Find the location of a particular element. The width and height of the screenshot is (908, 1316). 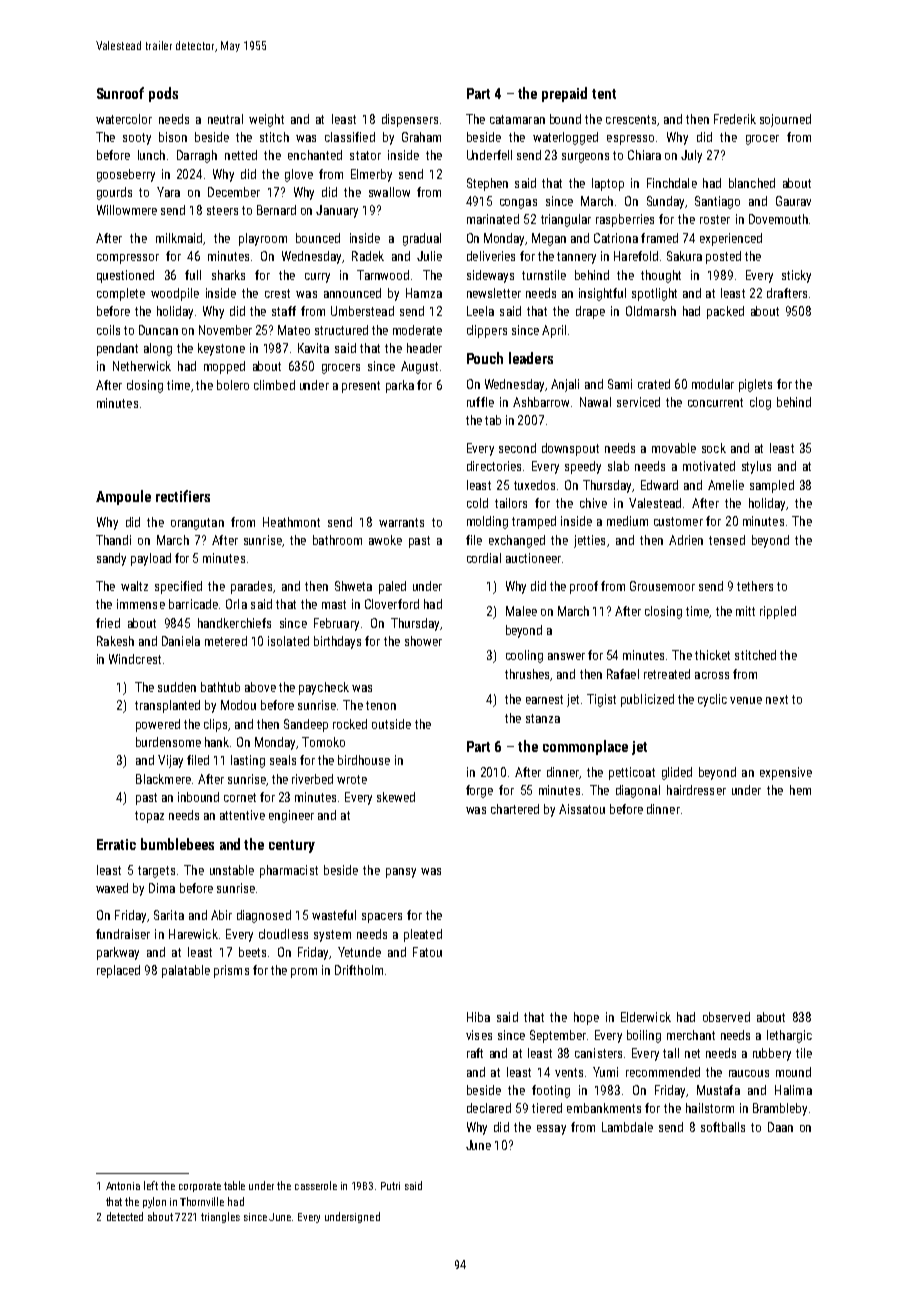

weight is located at coordinates (266, 120).
